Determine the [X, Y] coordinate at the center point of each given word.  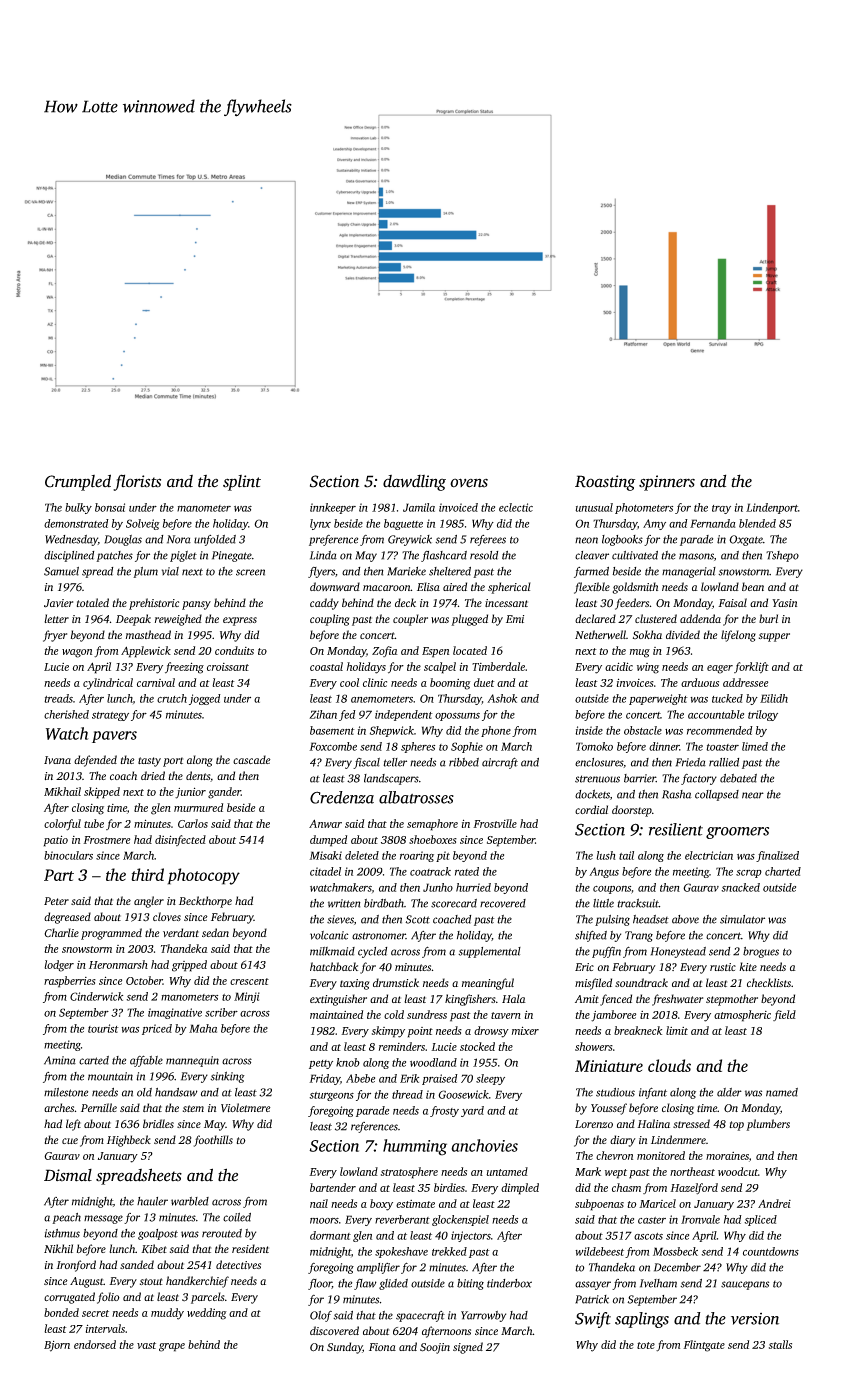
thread [407, 1094]
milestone [66, 1092]
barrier [640, 778]
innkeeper [333, 508]
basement [332, 730]
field [784, 1015]
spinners [667, 483]
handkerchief [197, 1282]
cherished [66, 714]
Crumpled [78, 482]
